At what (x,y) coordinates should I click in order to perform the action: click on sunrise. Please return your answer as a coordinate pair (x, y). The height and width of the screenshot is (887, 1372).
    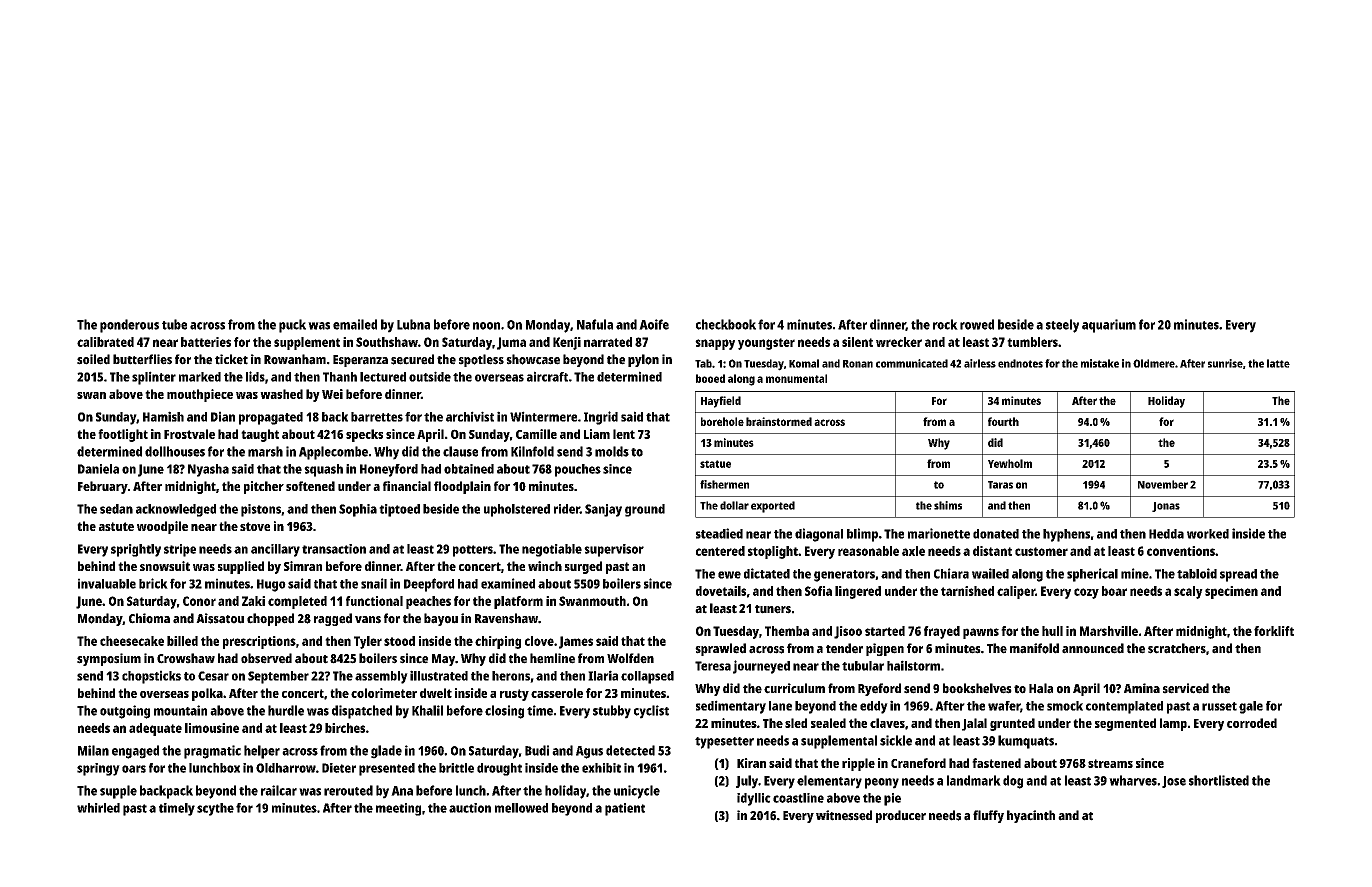
    Looking at the image, I should click on (1225, 363).
